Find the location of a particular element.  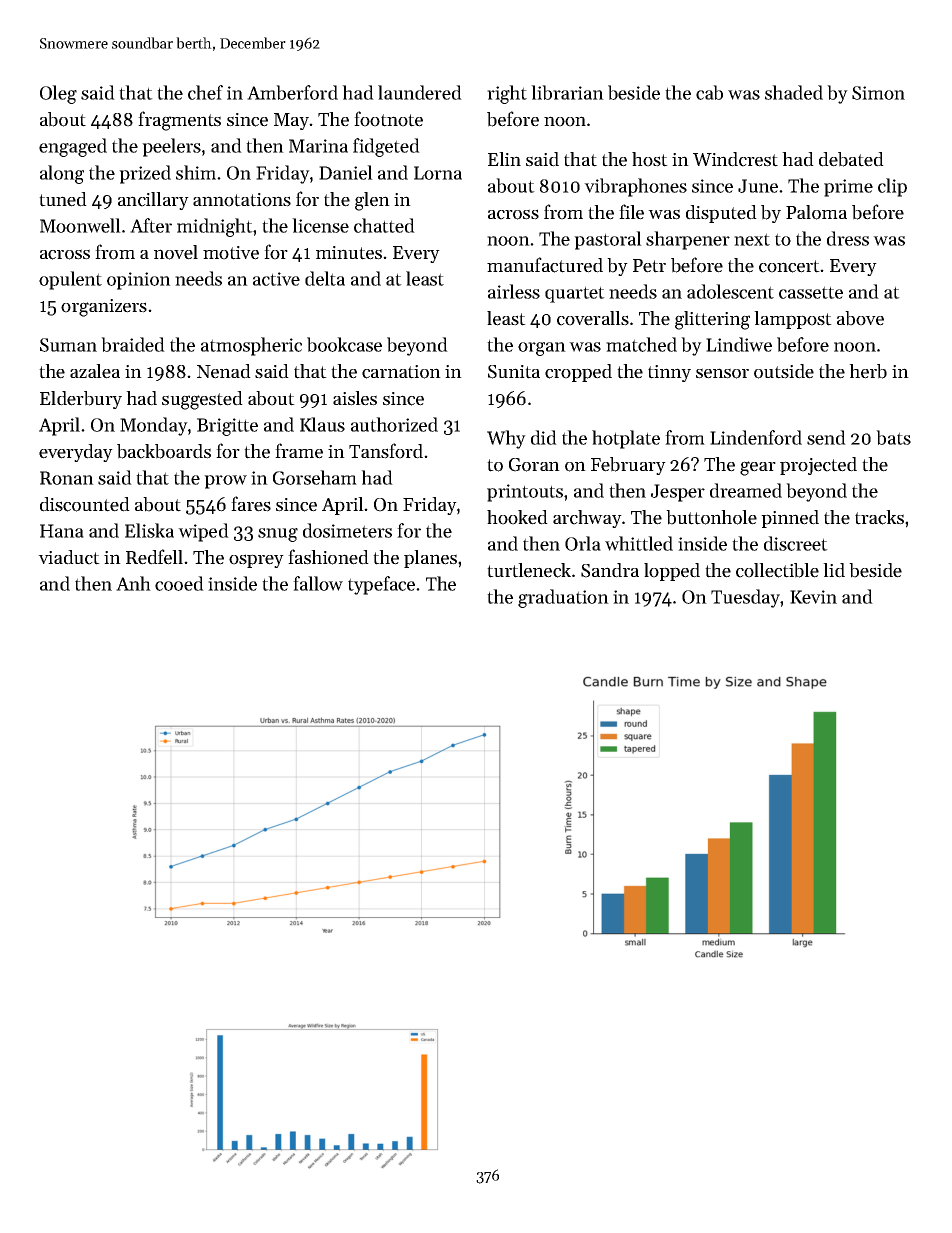

midnight is located at coordinates (215, 227).
